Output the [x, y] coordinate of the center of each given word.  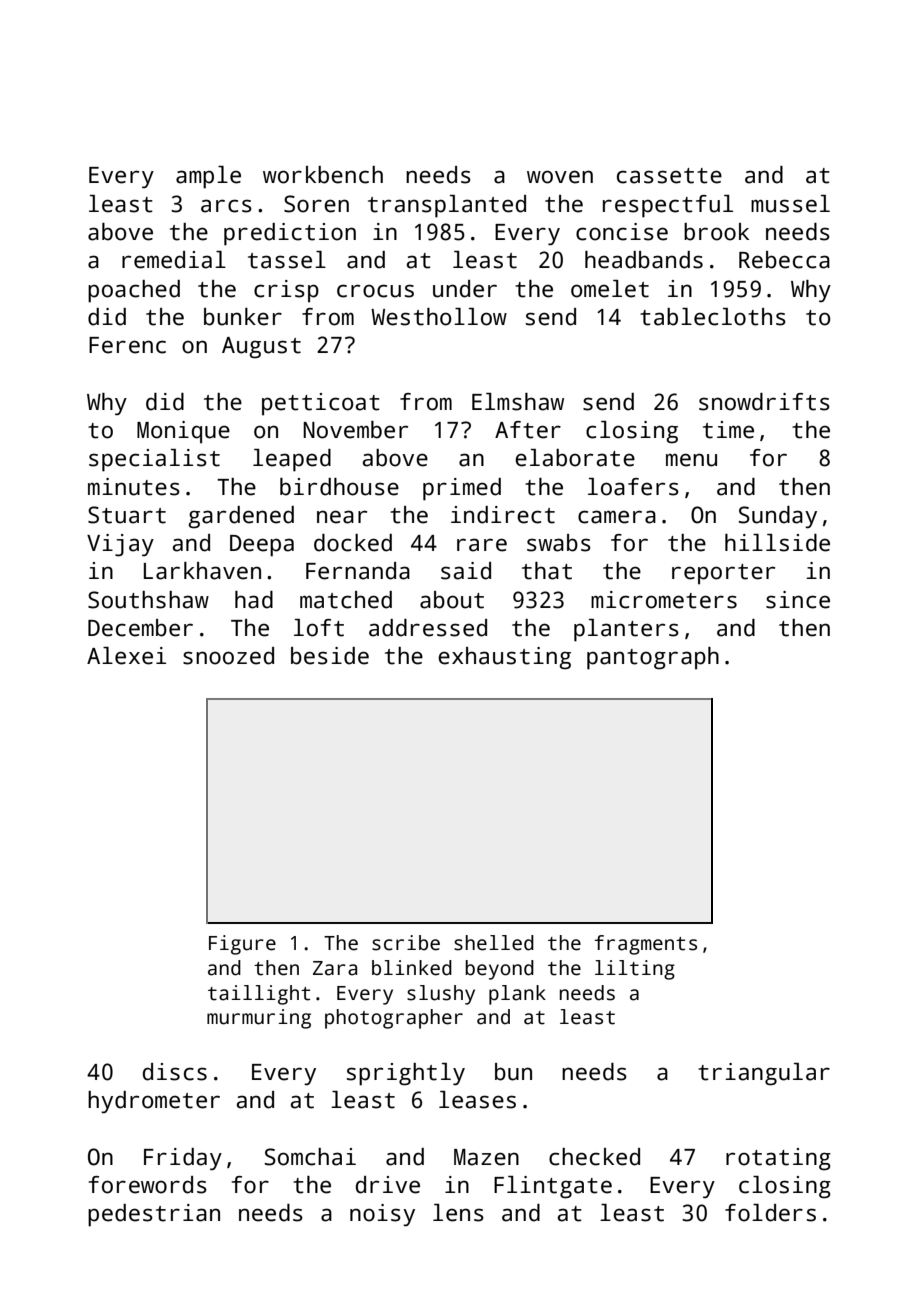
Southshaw [148, 600]
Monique [183, 432]
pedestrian [154, 1215]
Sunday [778, 517]
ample [208, 177]
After [528, 430]
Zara [335, 968]
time [728, 430]
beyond [499, 970]
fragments [645, 945]
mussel [790, 204]
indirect [503, 515]
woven [560, 177]
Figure [242, 945]
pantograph [653, 658]
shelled [494, 943]
